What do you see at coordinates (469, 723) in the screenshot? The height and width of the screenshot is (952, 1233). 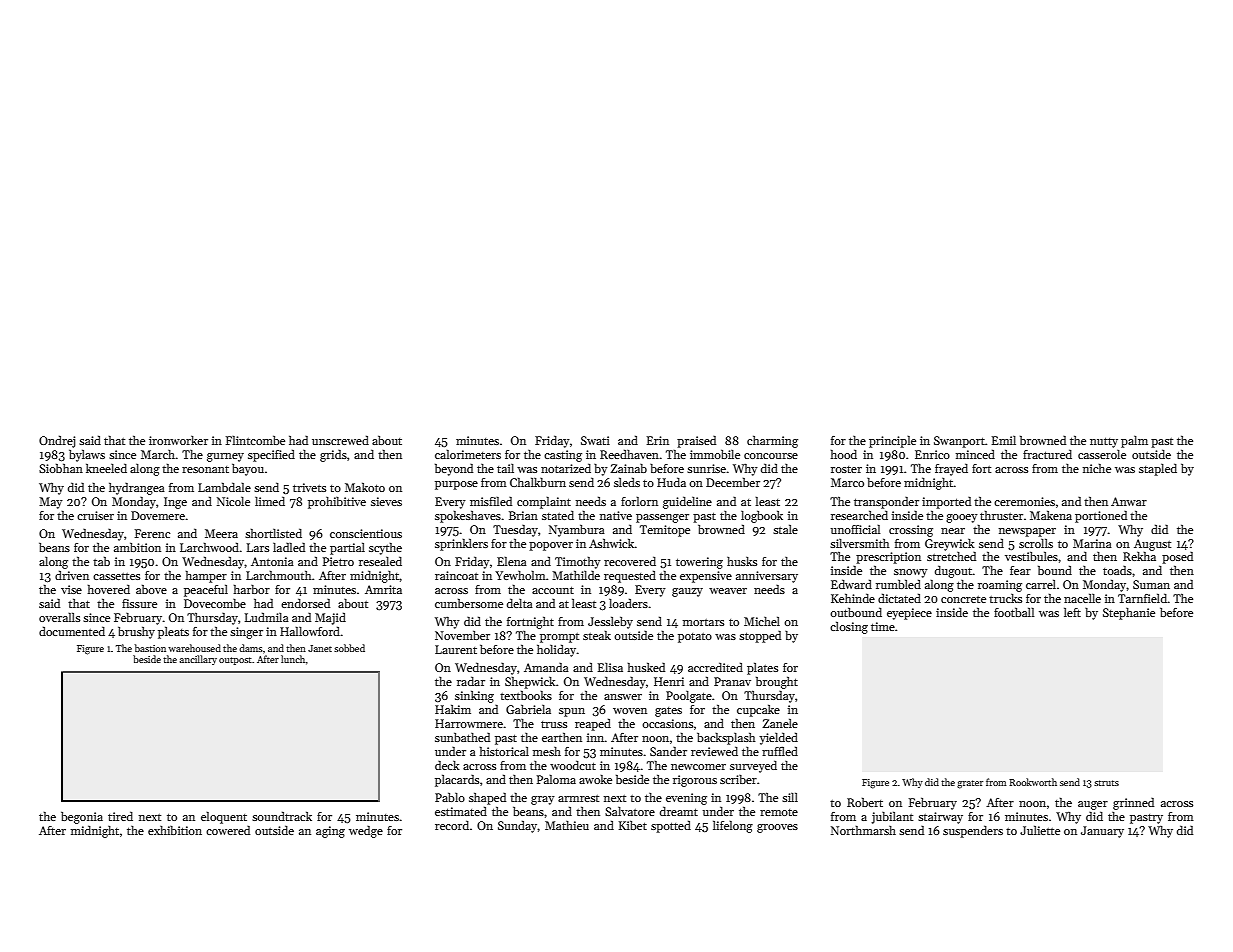 I see `Harrowmere` at bounding box center [469, 723].
